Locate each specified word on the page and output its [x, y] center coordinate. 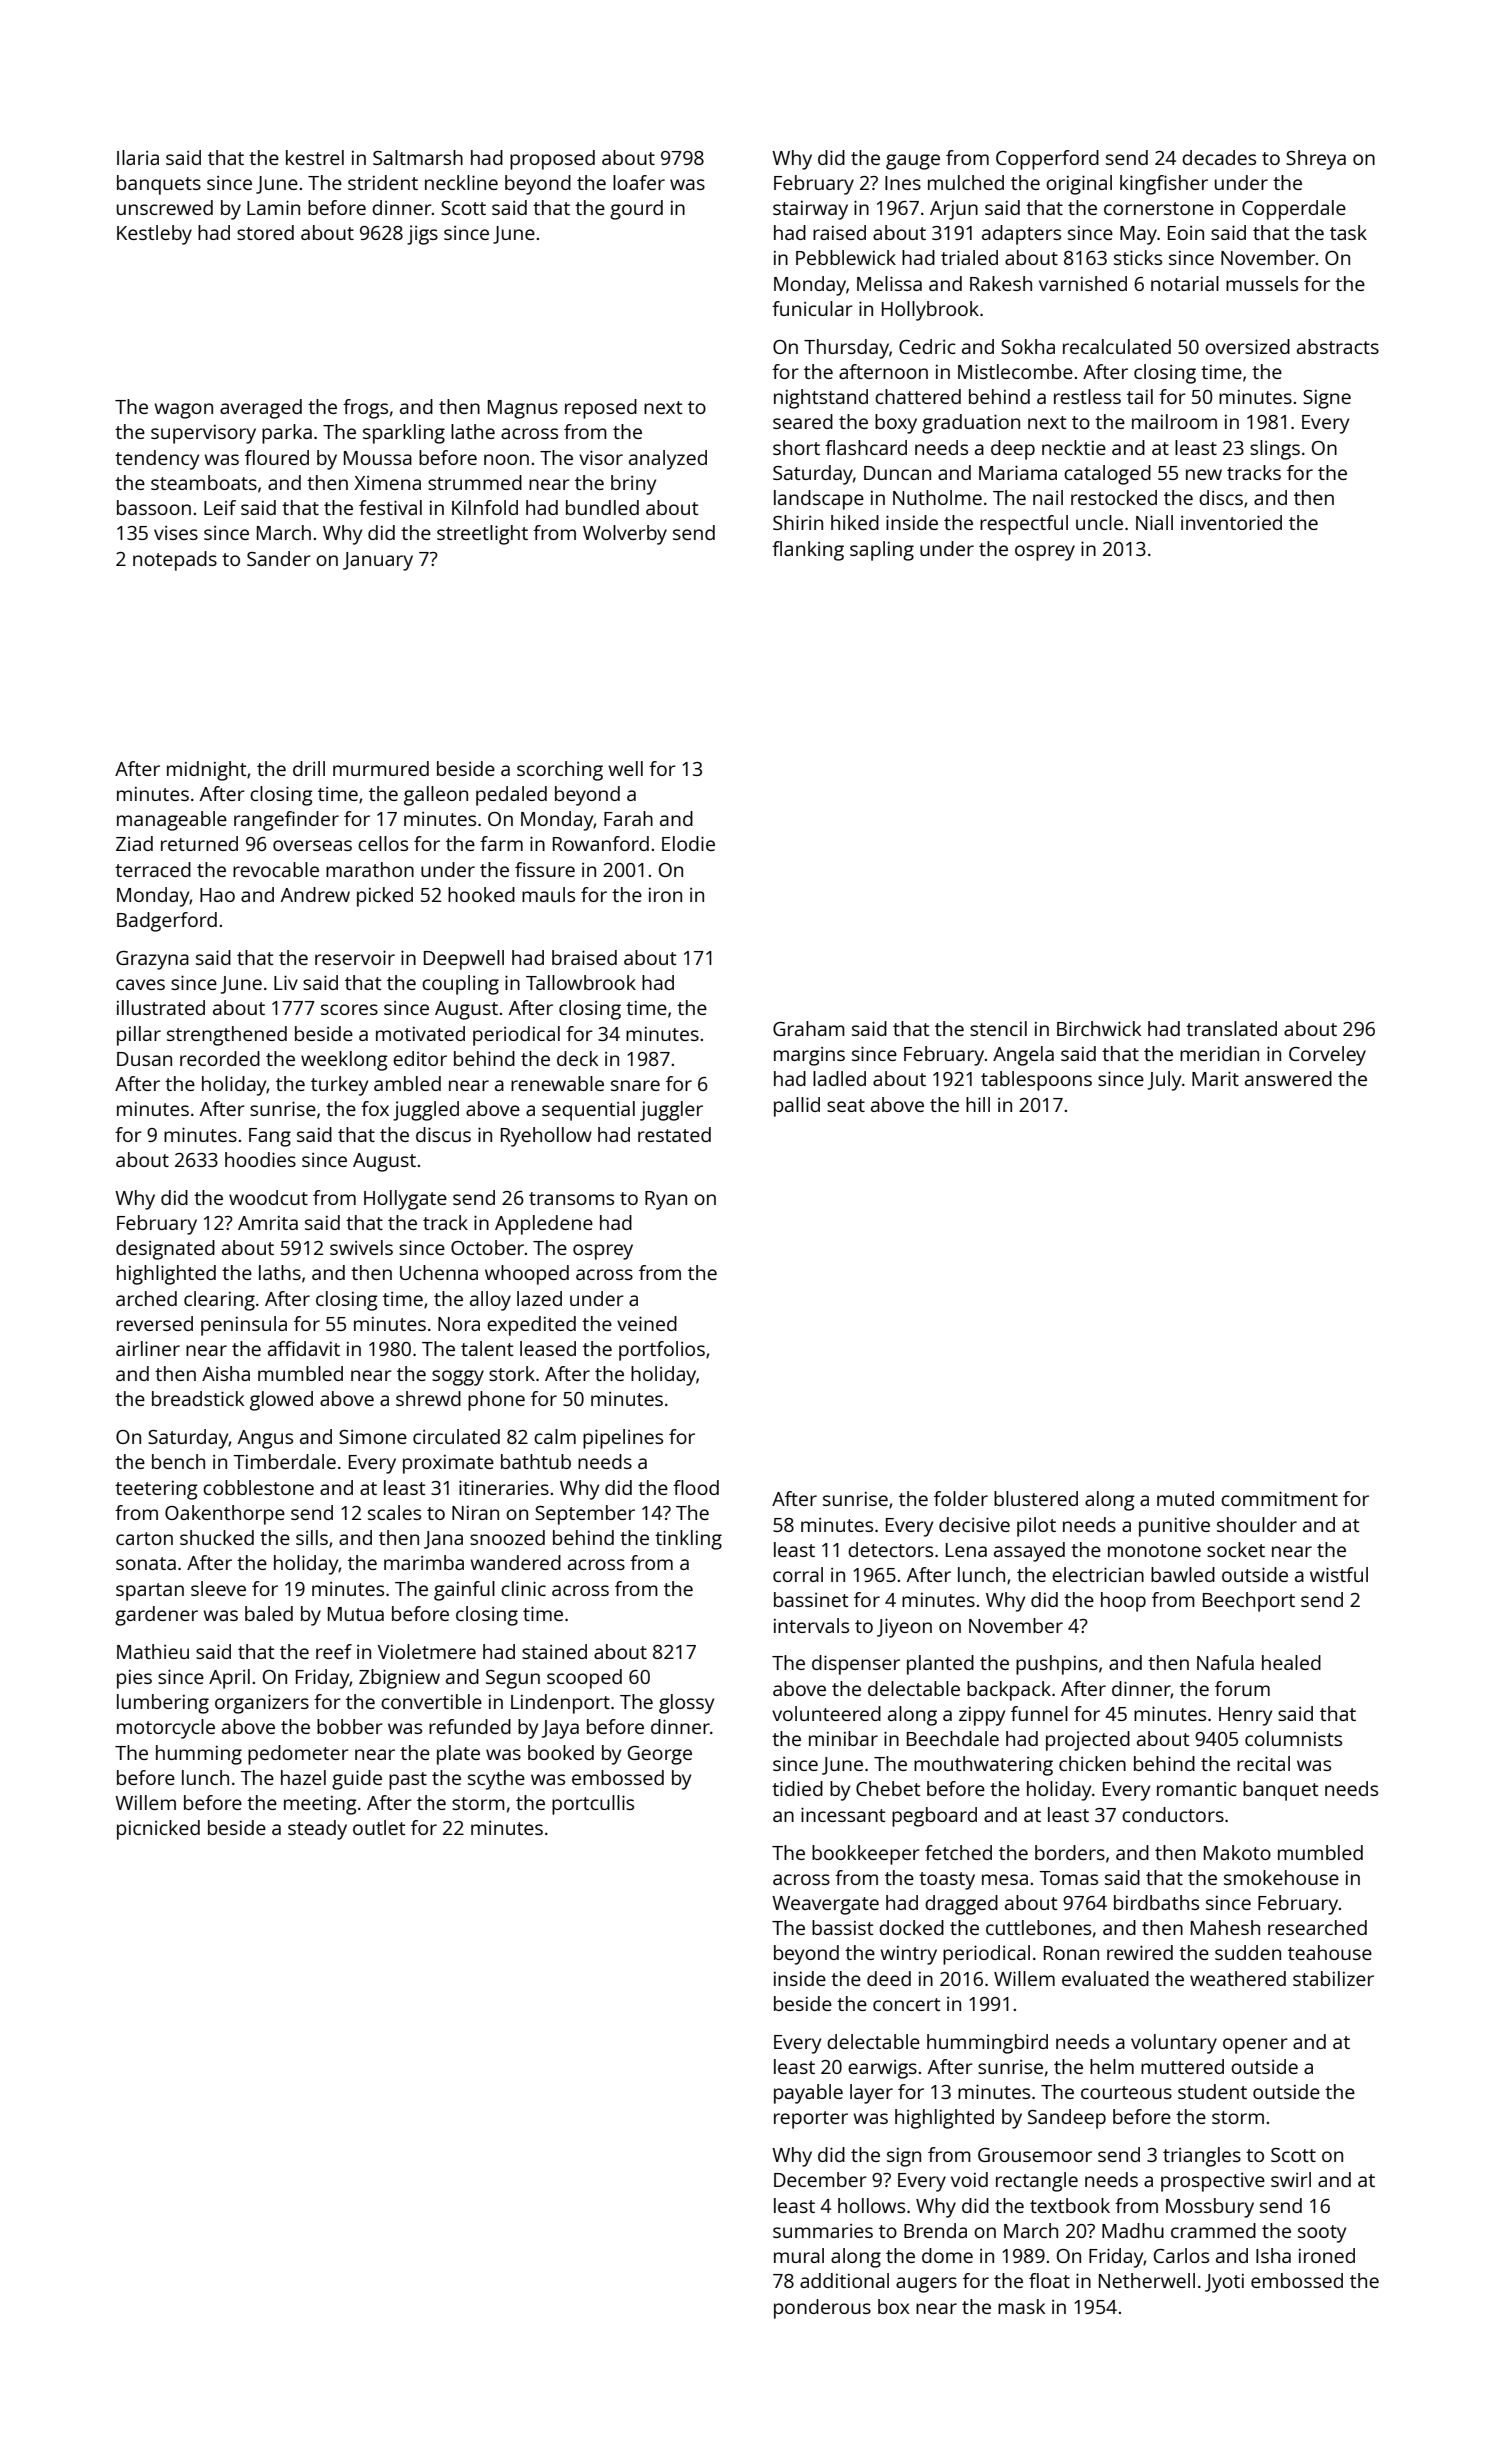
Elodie [688, 843]
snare [635, 1085]
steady [317, 1830]
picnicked [158, 1830]
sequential [588, 1111]
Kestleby [154, 235]
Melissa [889, 283]
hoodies [260, 1159]
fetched [958, 1852]
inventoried [1231, 522]
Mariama [1018, 472]
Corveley [1327, 1056]
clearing [219, 1301]
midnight [207, 771]
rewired [1140, 1952]
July [1164, 1081]
